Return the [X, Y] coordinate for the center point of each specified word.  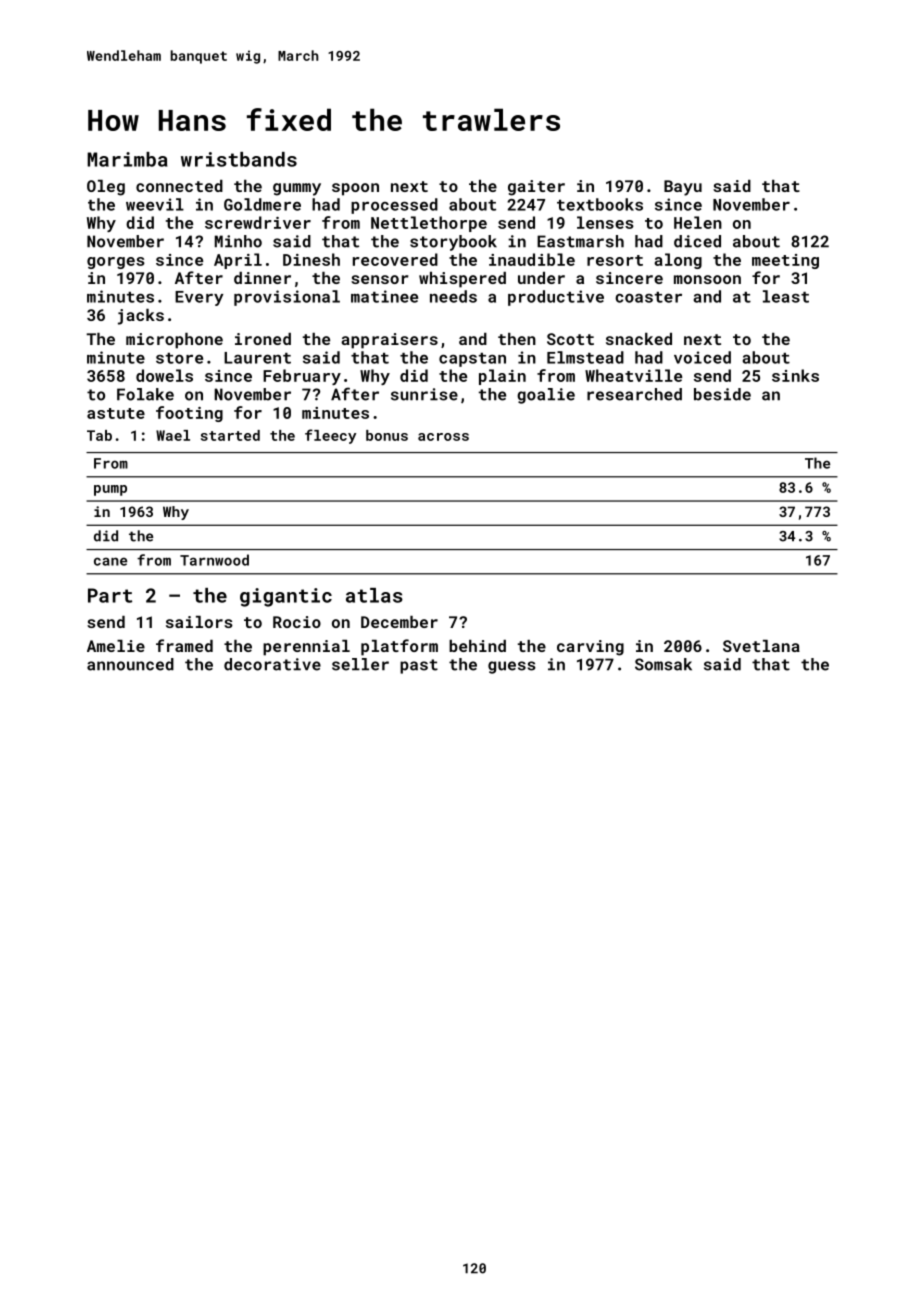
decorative [272, 664]
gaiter [536, 188]
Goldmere [262, 204]
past [419, 666]
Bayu [683, 188]
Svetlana [761, 646]
